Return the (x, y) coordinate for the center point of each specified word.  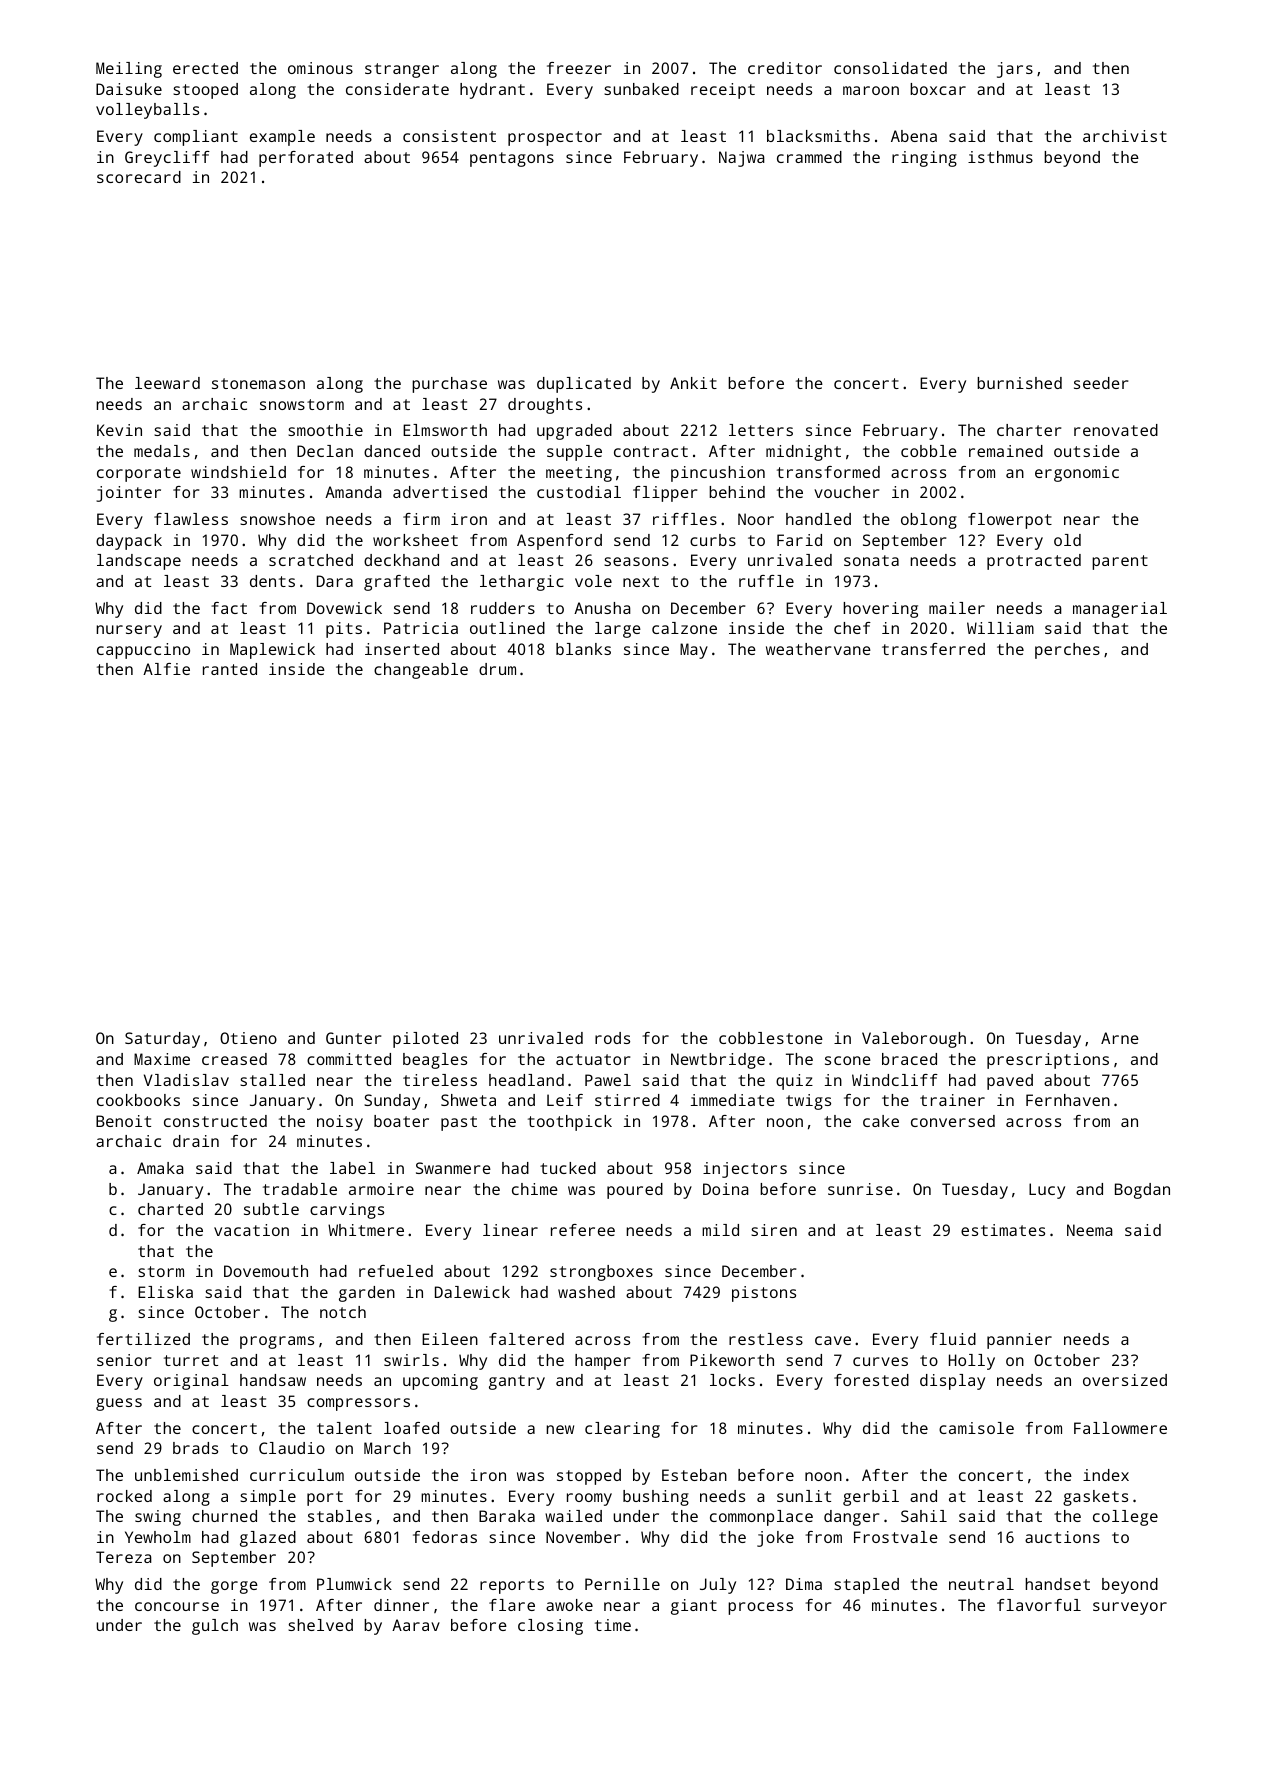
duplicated (584, 385)
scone (848, 1060)
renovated (1116, 430)
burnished (1019, 383)
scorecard (139, 177)
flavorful (1039, 1605)
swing (158, 1518)
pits (344, 630)
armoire (381, 1189)
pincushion (718, 474)
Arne (1120, 1038)
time (613, 1625)
